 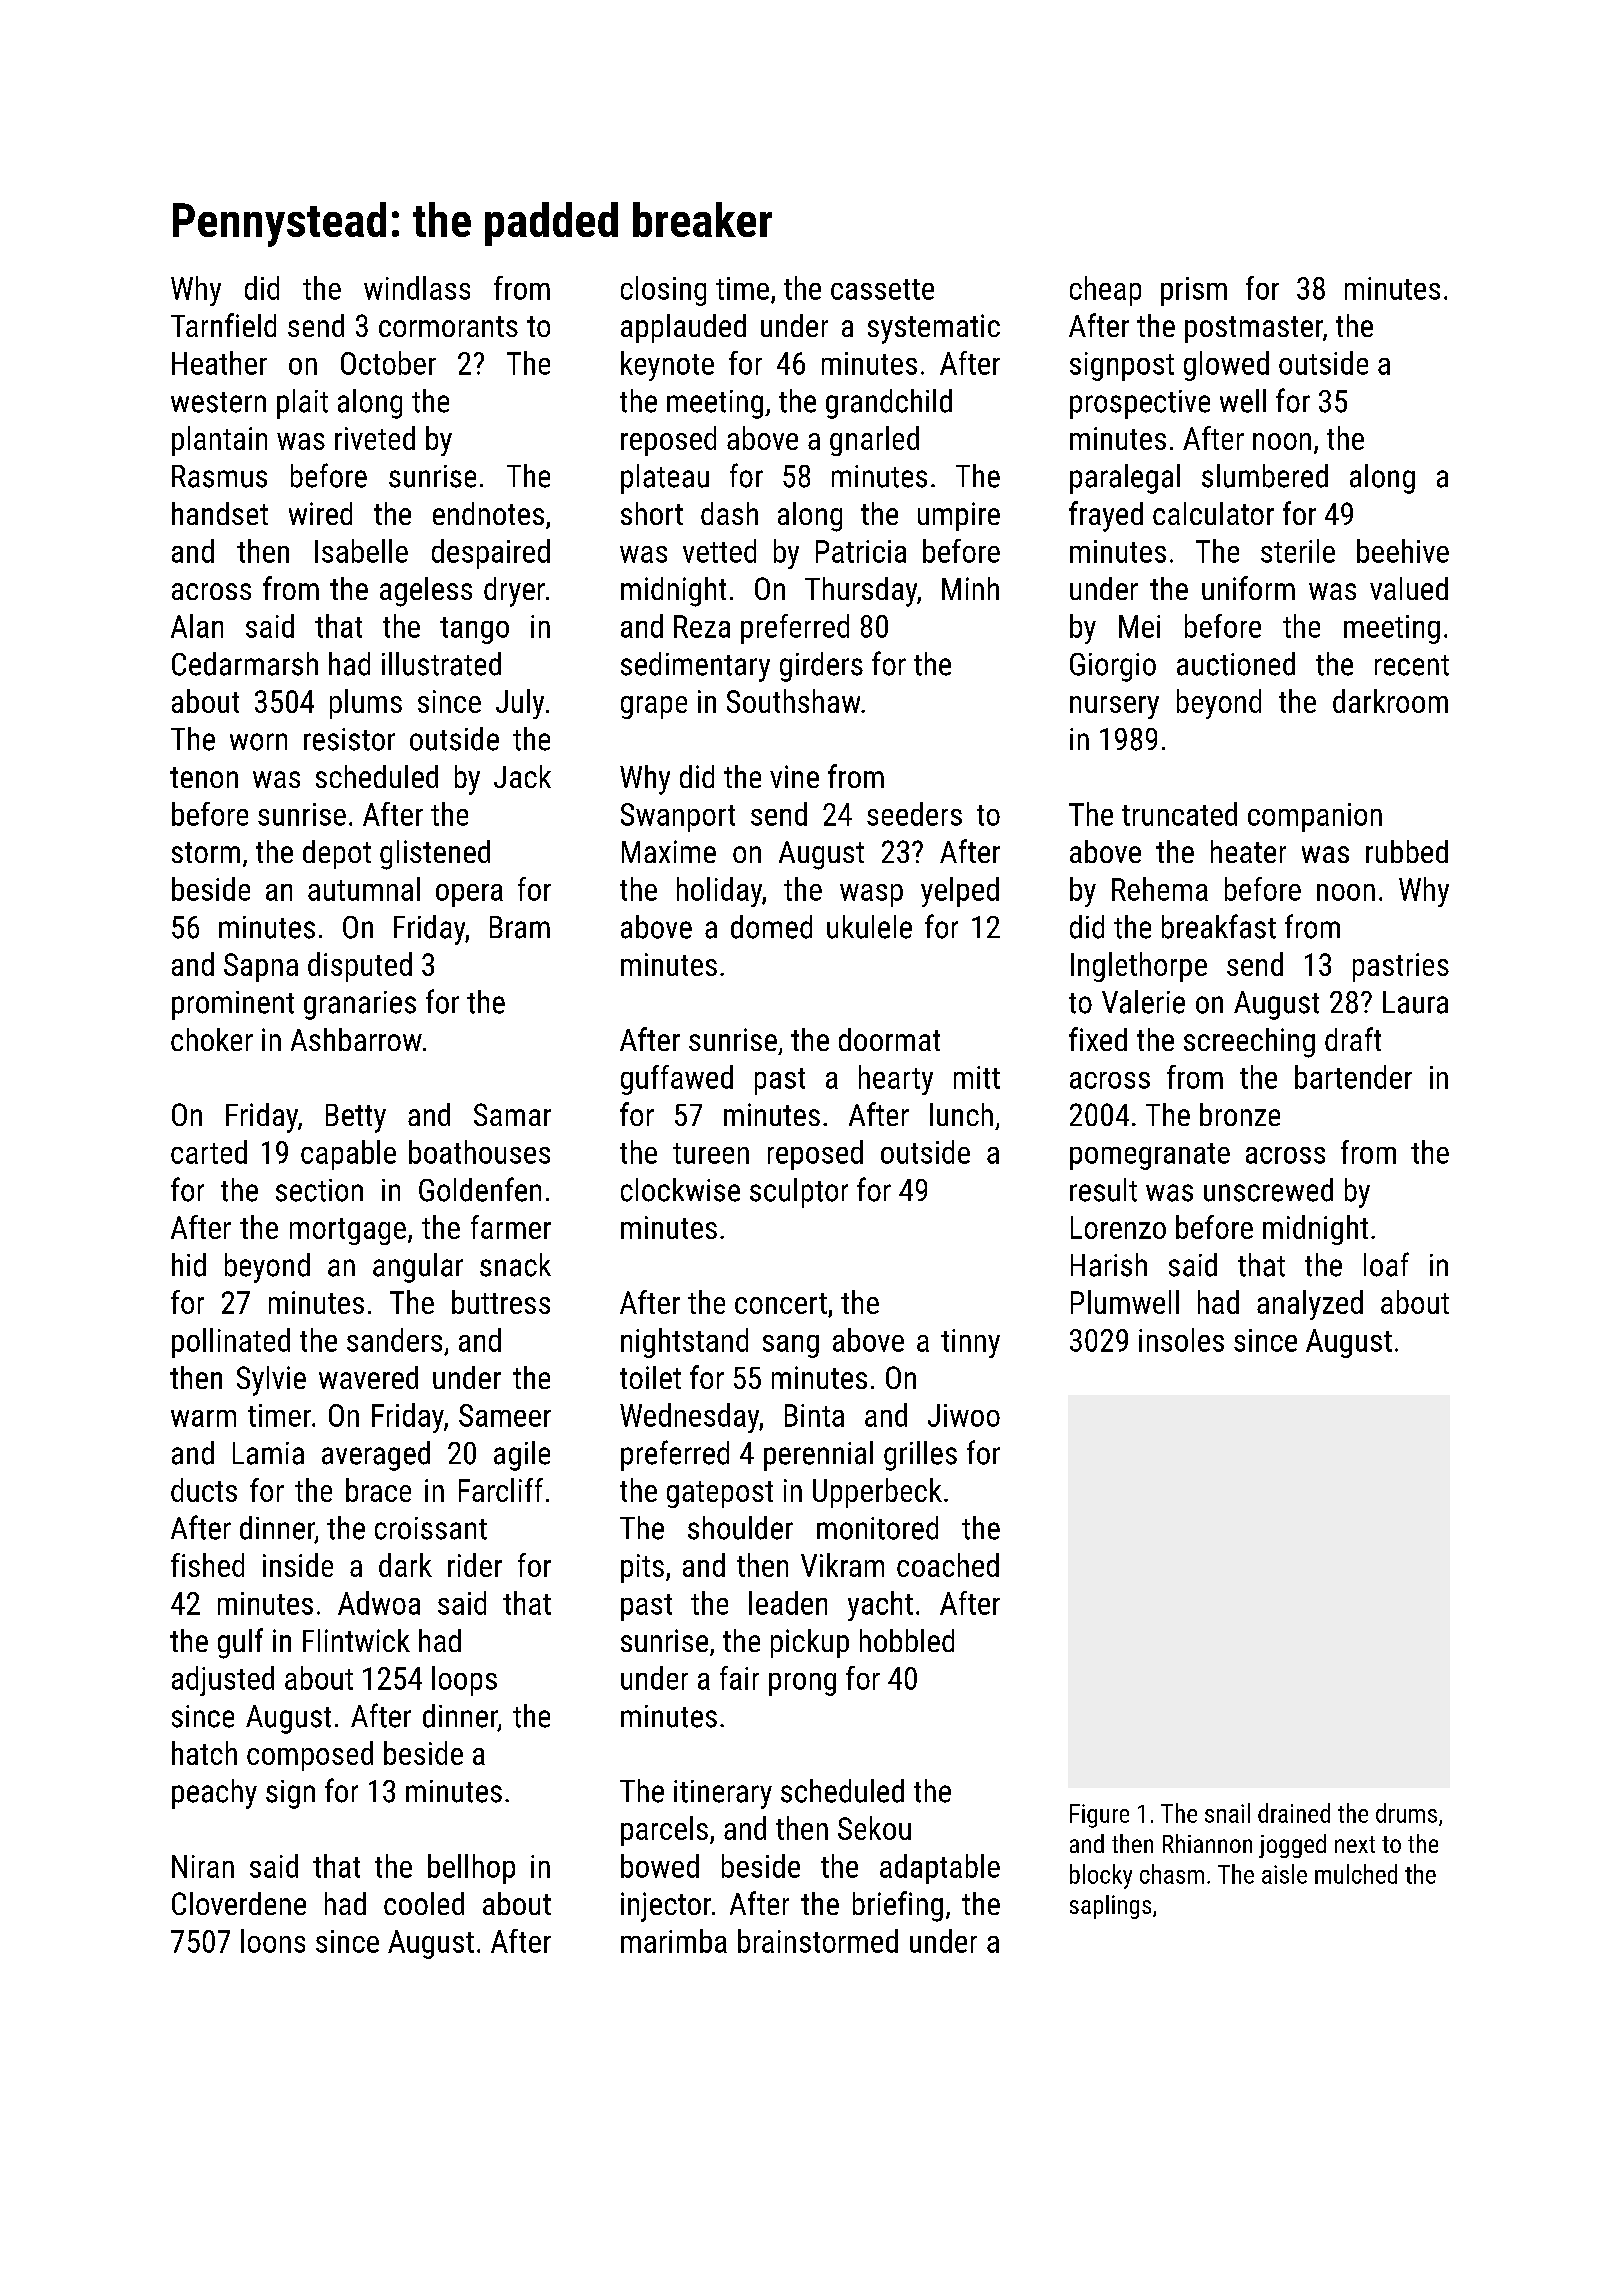 What do you see at coordinates (424, 1903) in the image?
I see `cooled` at bounding box center [424, 1903].
